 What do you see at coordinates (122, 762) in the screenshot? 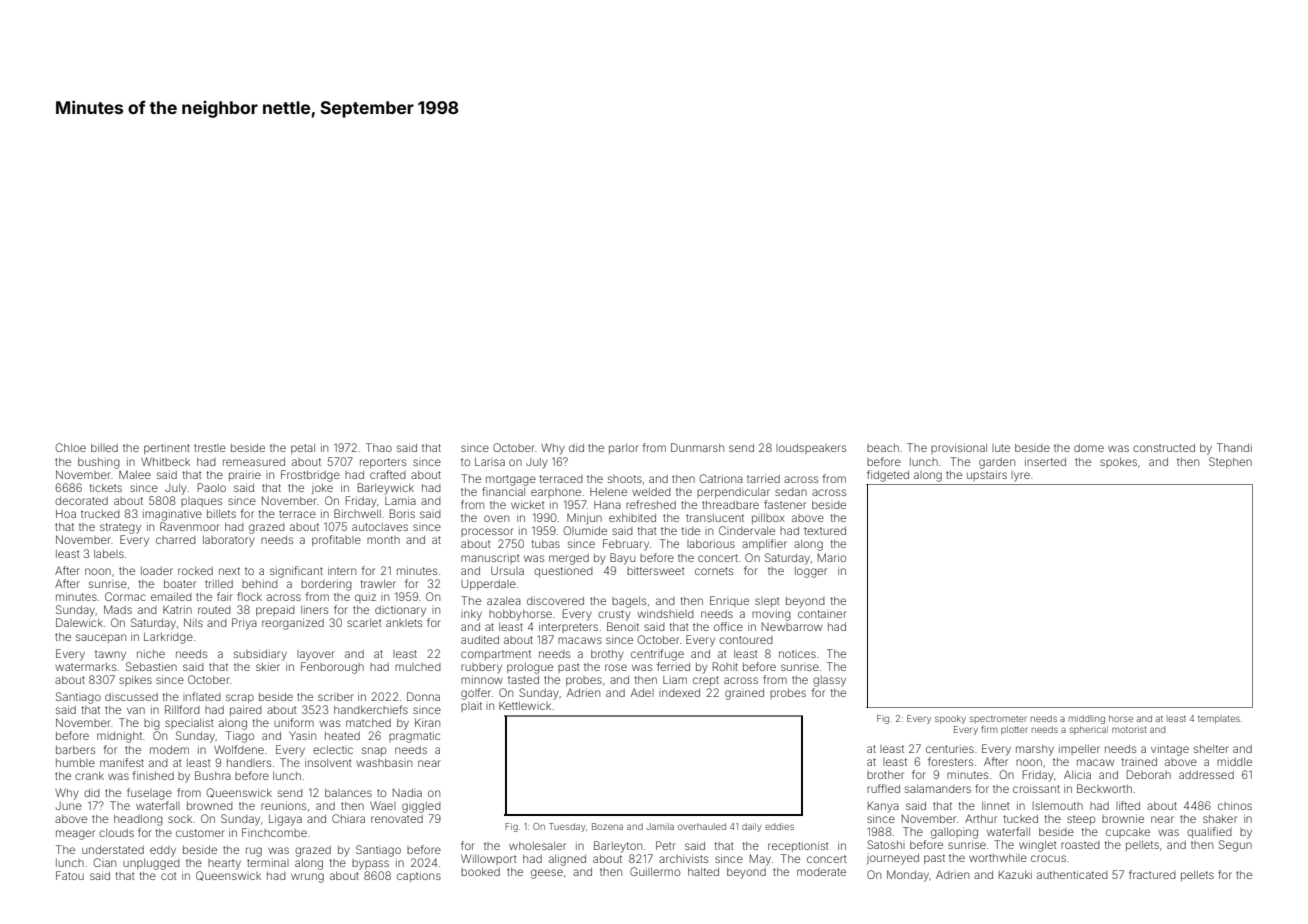
I see `manifest` at bounding box center [122, 762].
